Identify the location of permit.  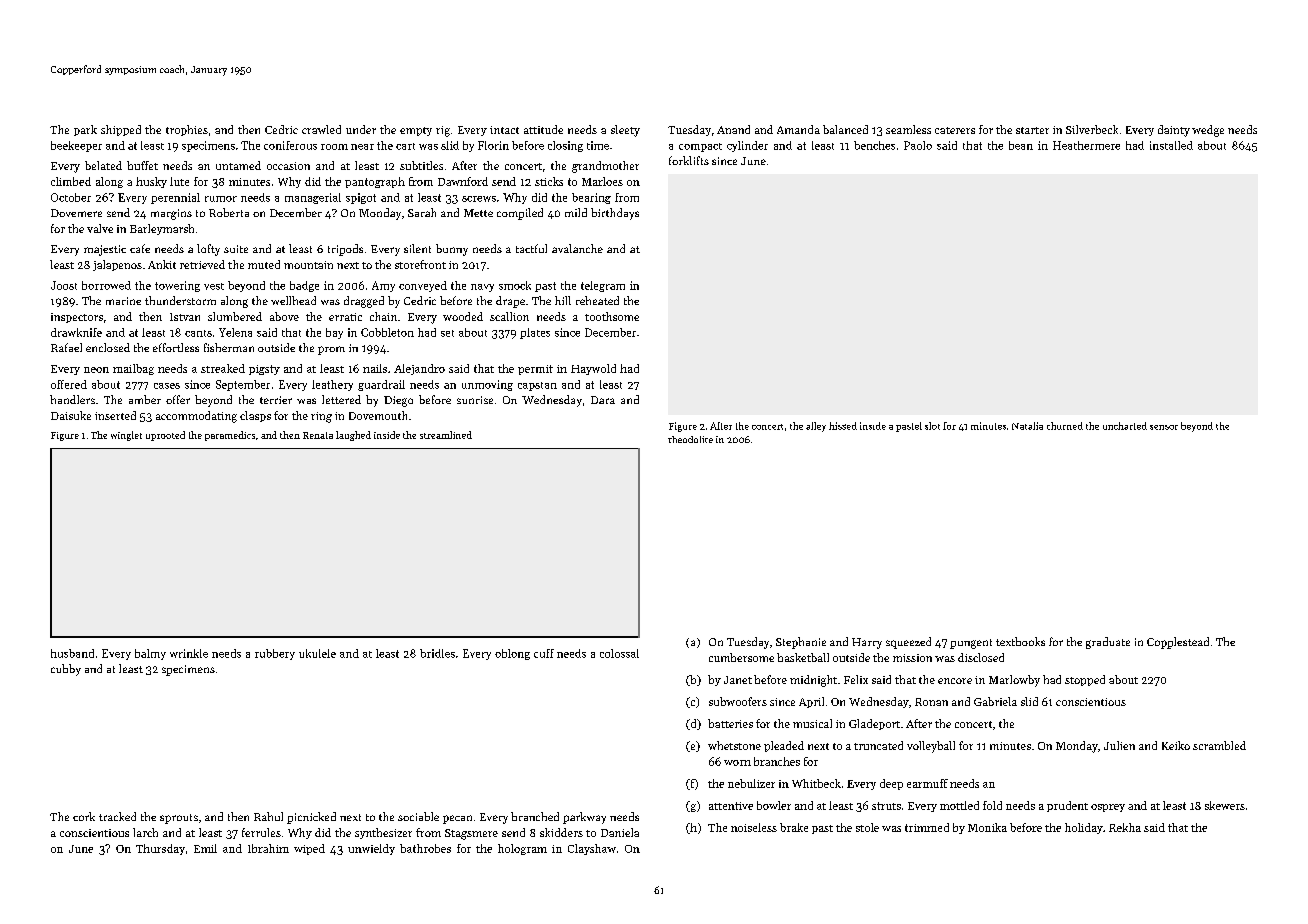
(535, 370).
